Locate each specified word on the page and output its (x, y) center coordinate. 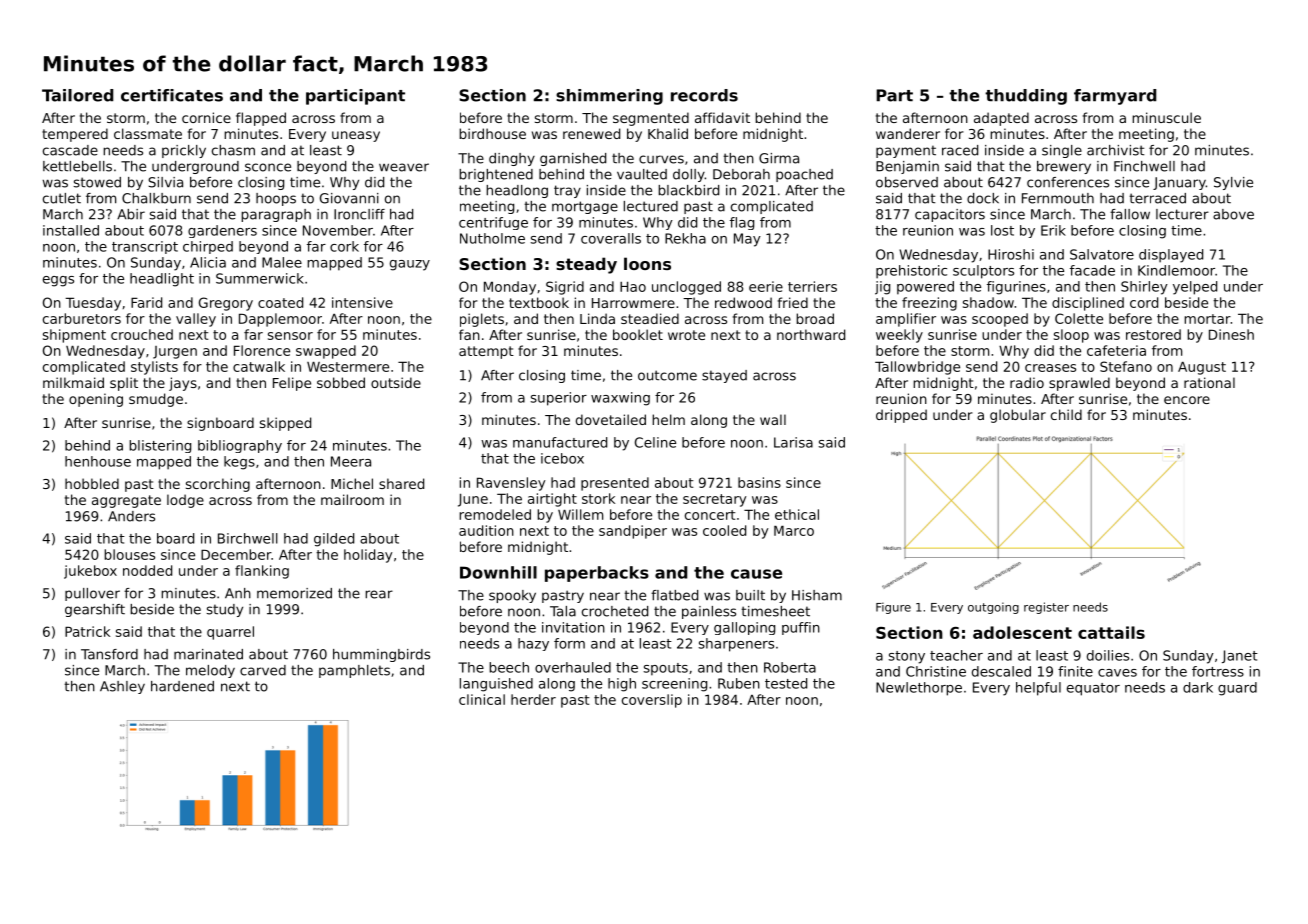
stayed (724, 376)
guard (1237, 689)
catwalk (259, 366)
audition (486, 530)
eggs (58, 281)
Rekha (685, 238)
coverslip (652, 701)
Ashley (122, 687)
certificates (172, 95)
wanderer (908, 133)
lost (1002, 230)
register (1046, 608)
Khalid (668, 133)
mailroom (352, 499)
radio (1027, 382)
